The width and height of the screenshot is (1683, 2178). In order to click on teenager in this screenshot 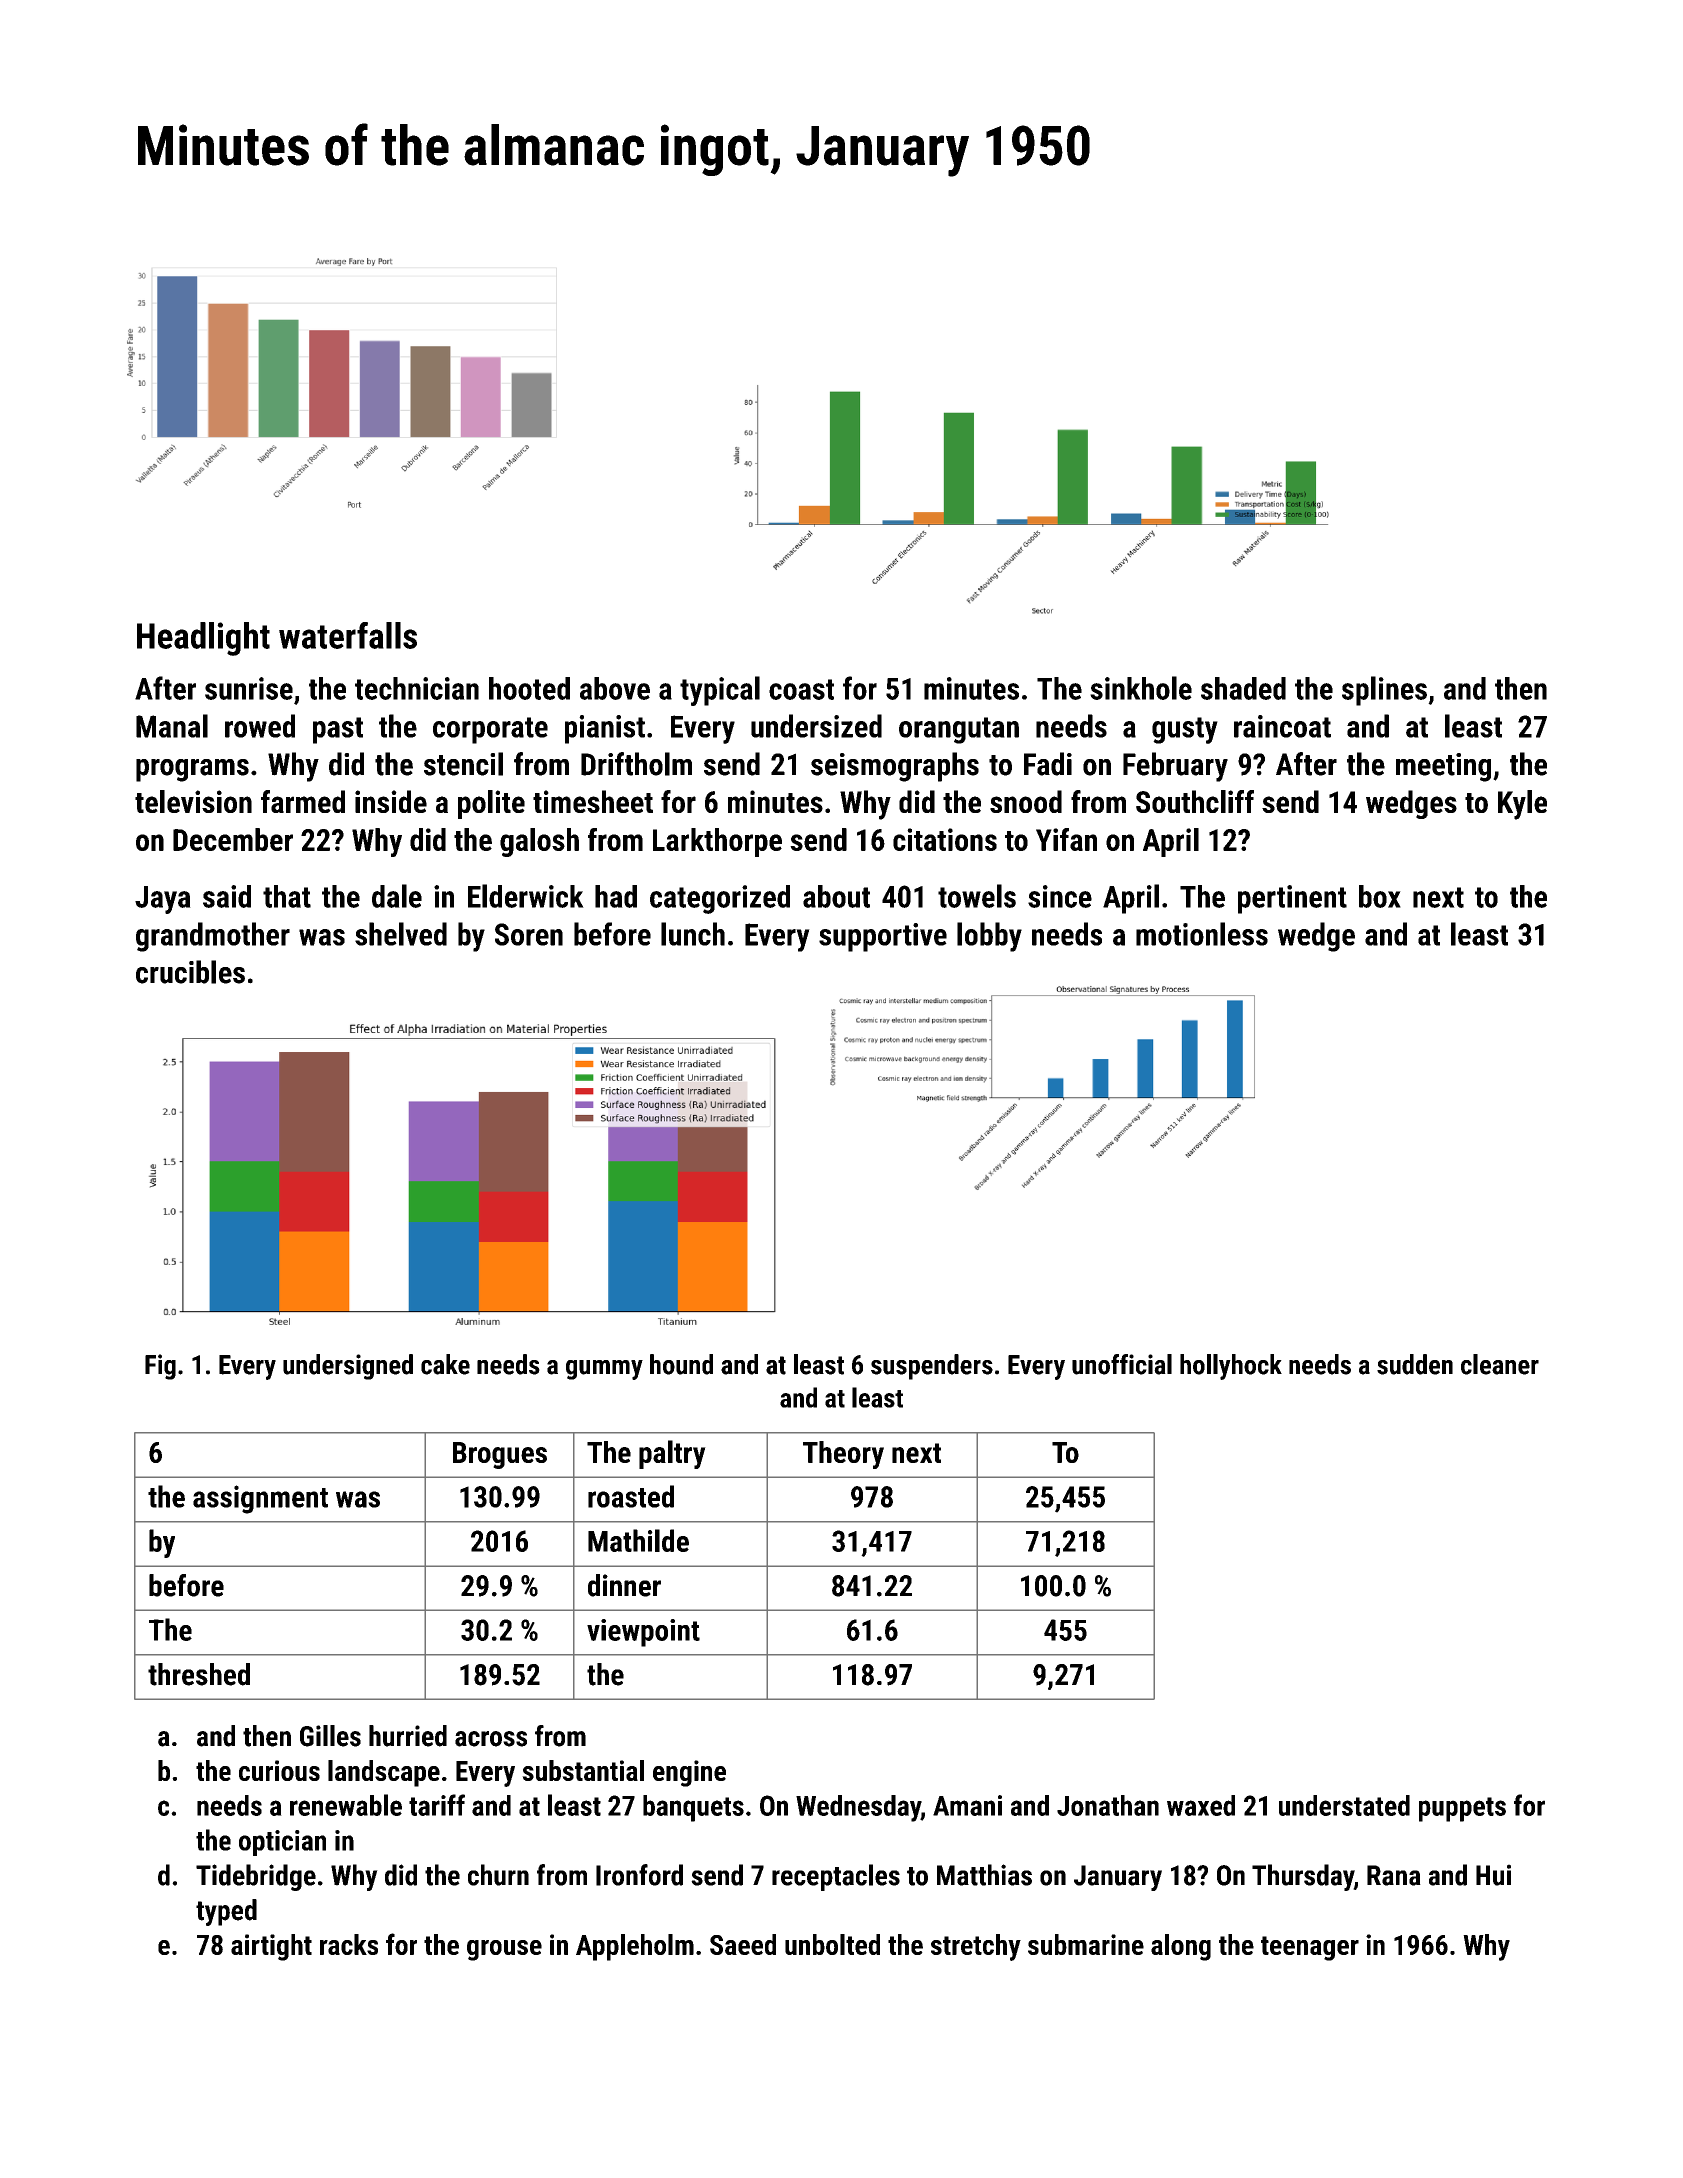, I will do `click(1310, 1948)`.
